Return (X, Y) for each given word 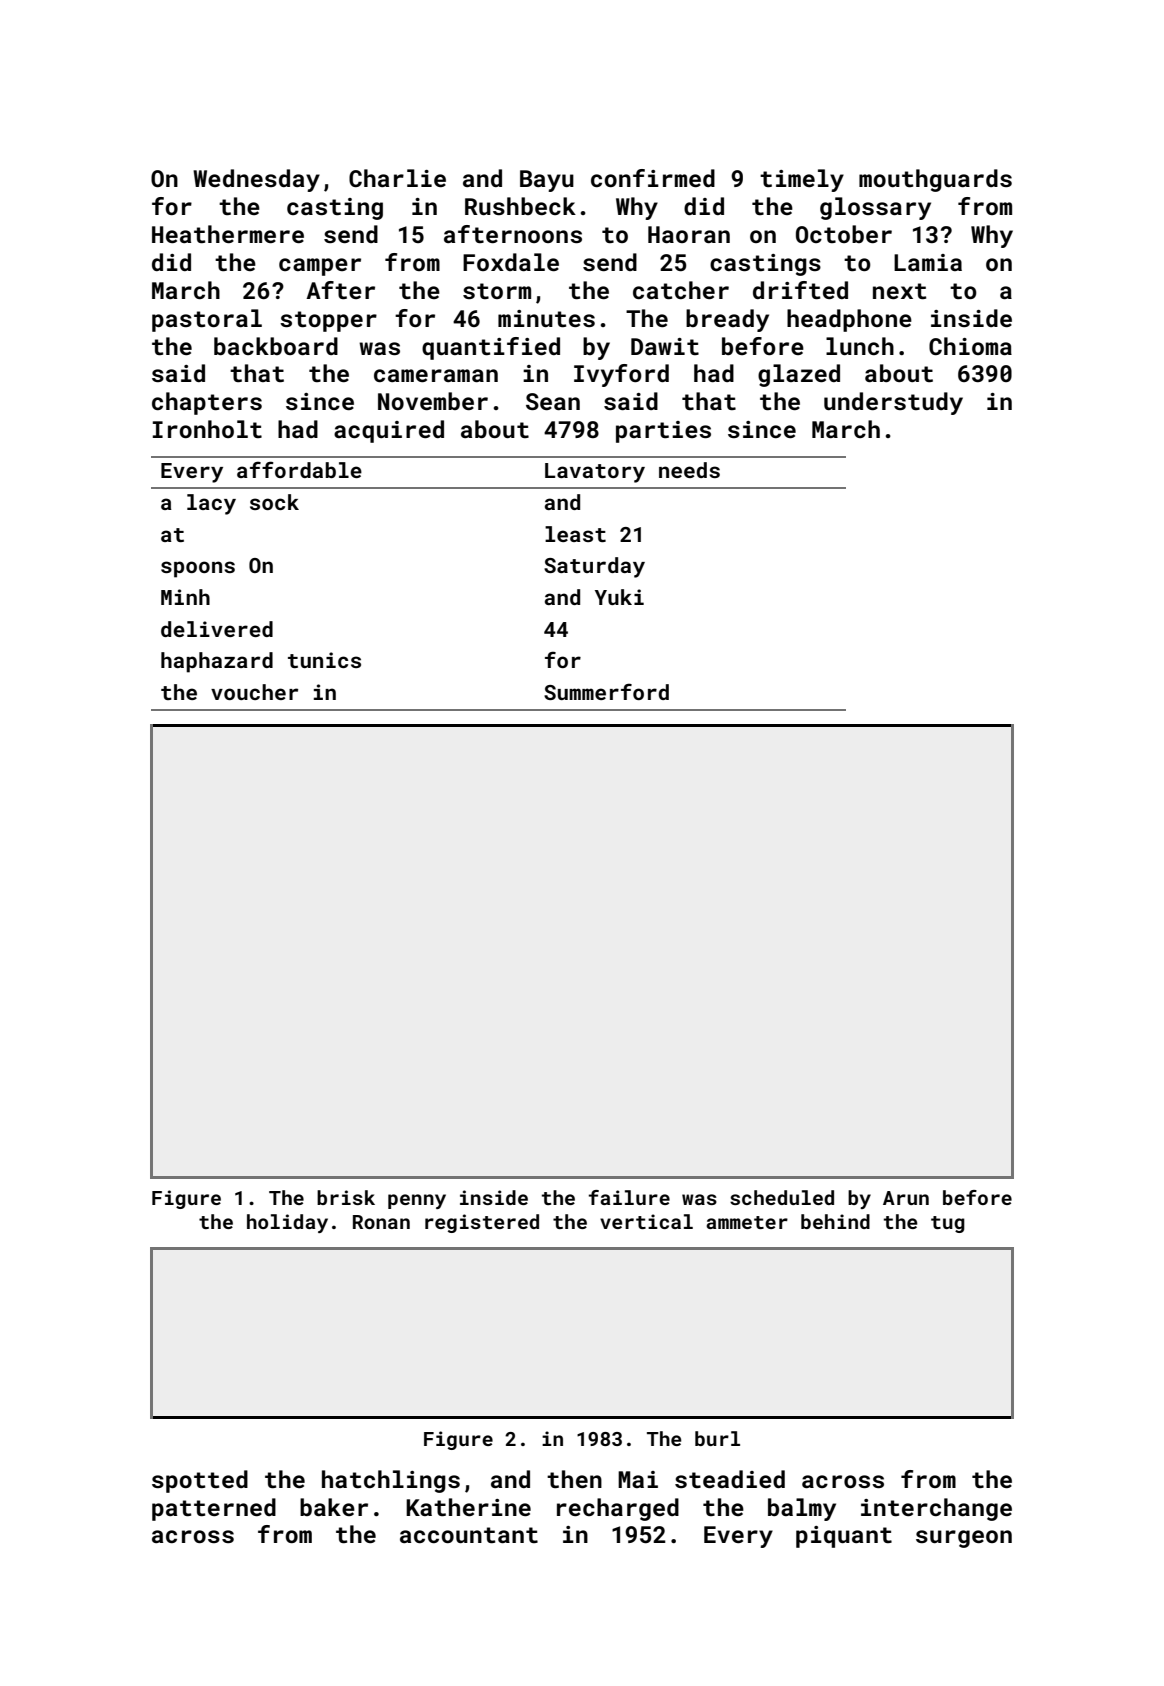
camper (320, 267)
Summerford (606, 691)
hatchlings (391, 1481)
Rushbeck (520, 206)
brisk (346, 1197)
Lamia (928, 262)
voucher (254, 692)
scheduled (782, 1197)
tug (948, 1224)
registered (482, 1223)
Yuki (619, 597)
